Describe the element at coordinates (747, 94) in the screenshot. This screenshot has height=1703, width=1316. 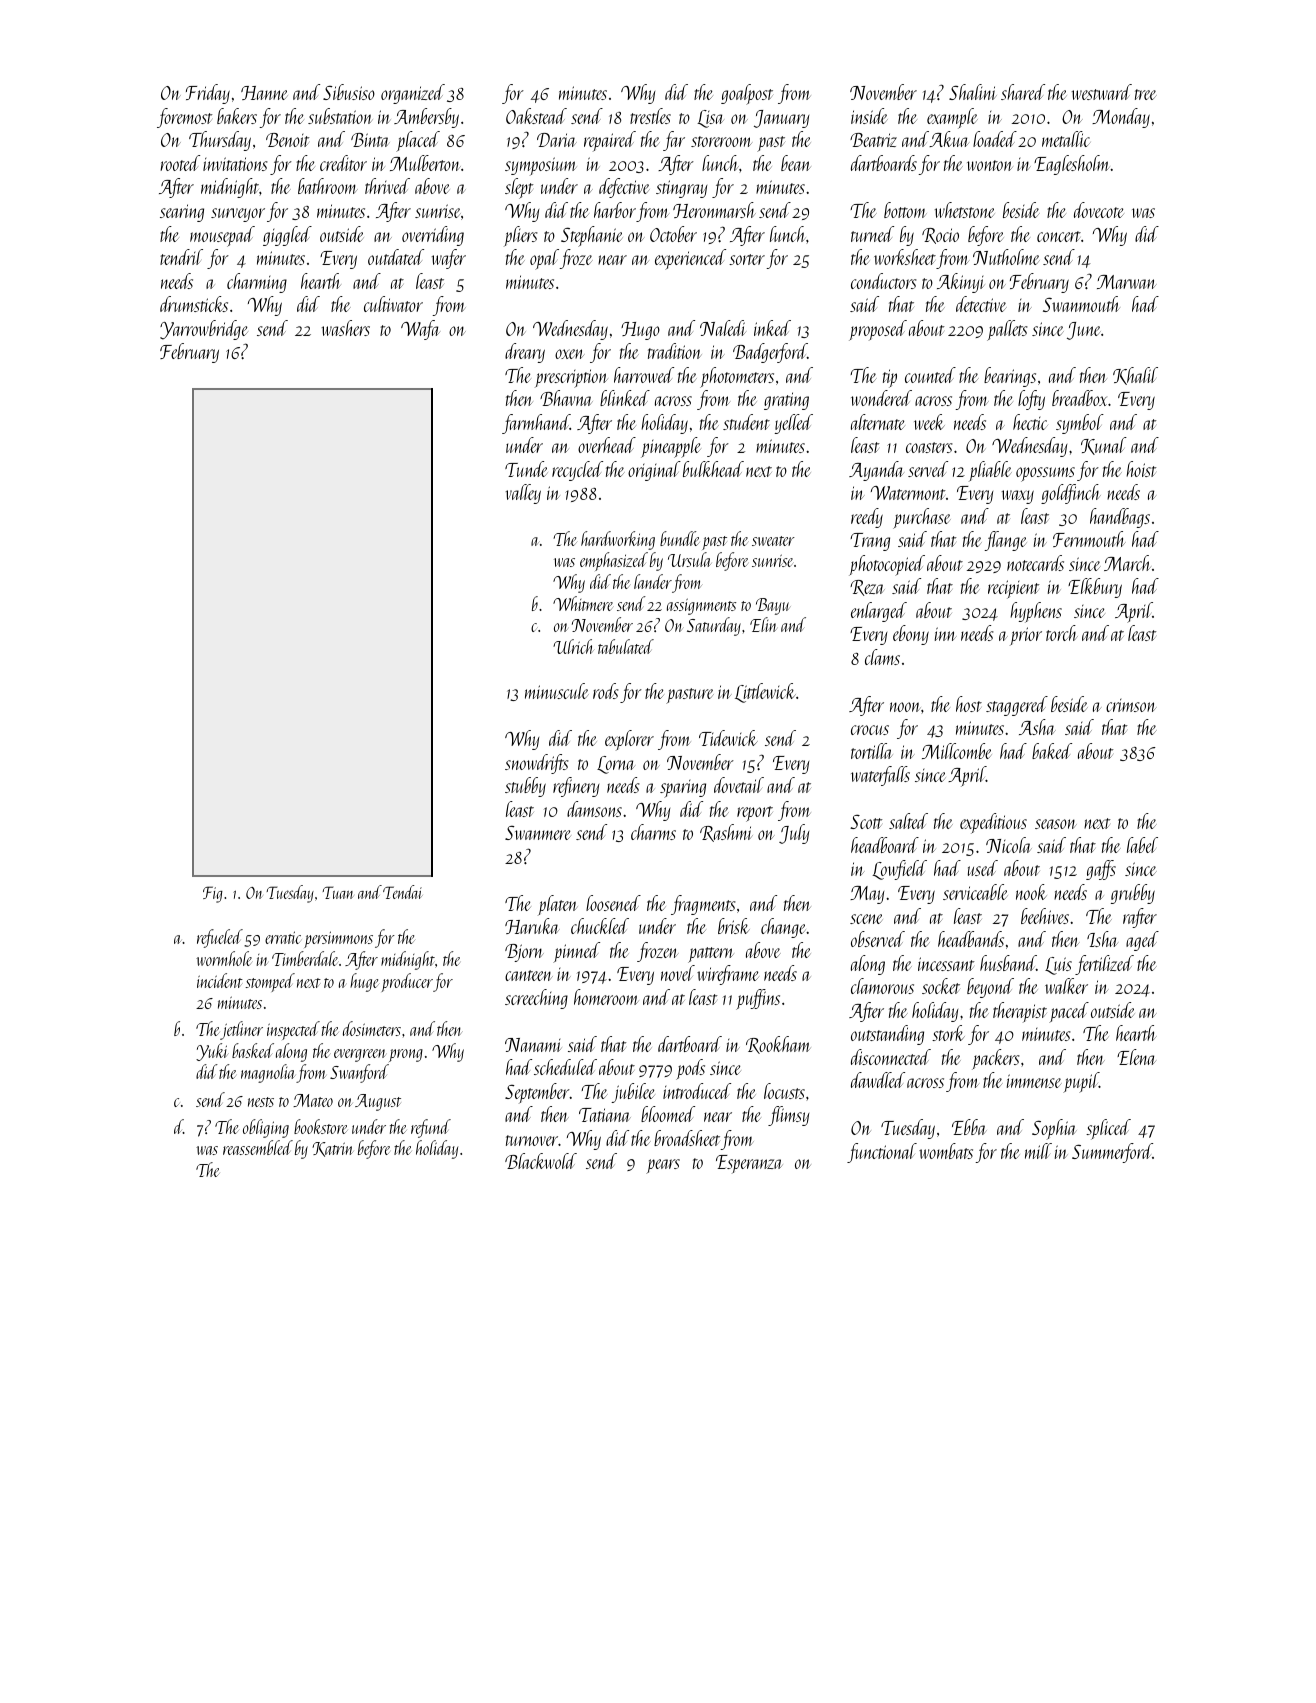
I see `goalpost` at that location.
